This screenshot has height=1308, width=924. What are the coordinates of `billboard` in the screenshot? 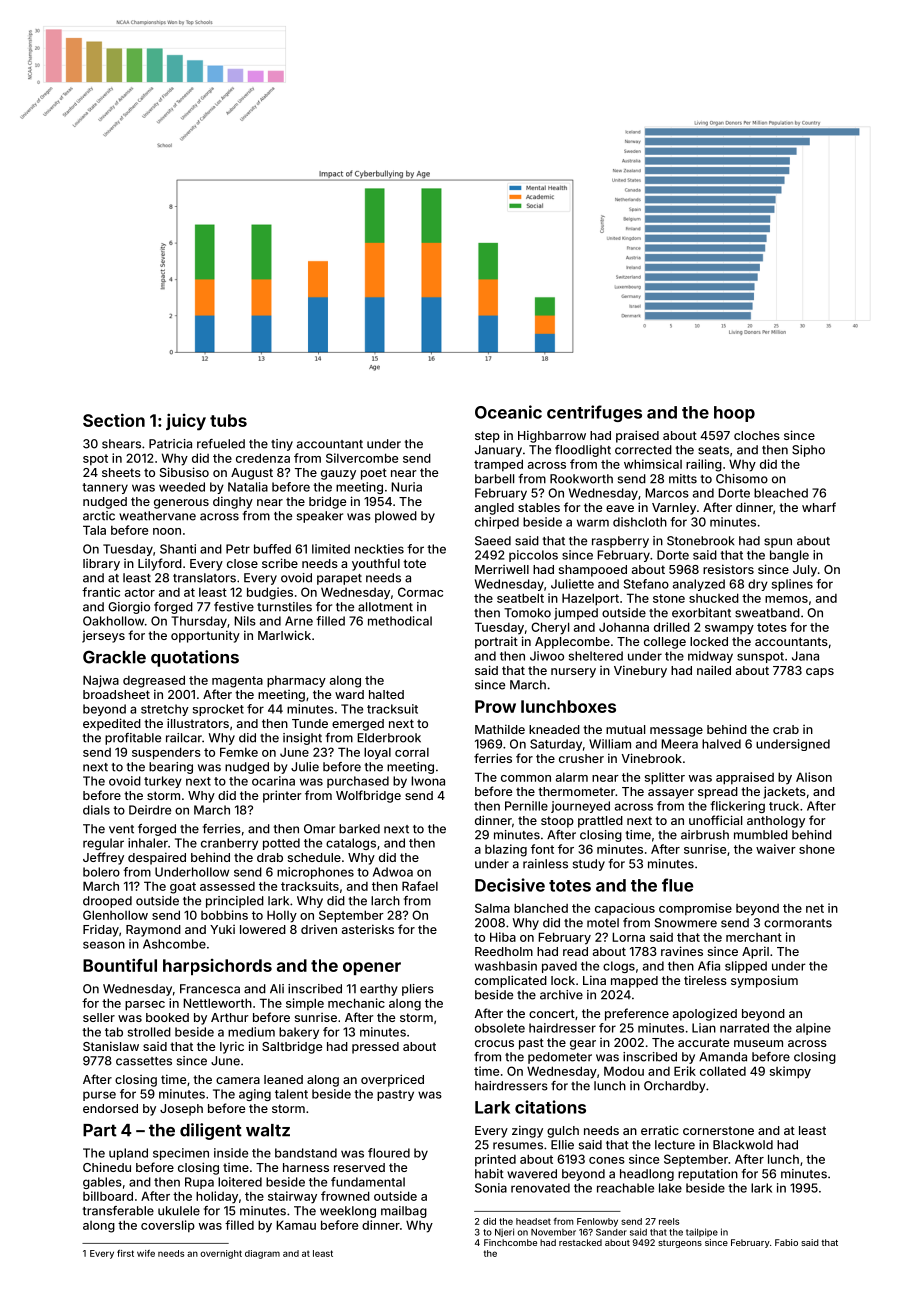 It's located at (108, 1196).
